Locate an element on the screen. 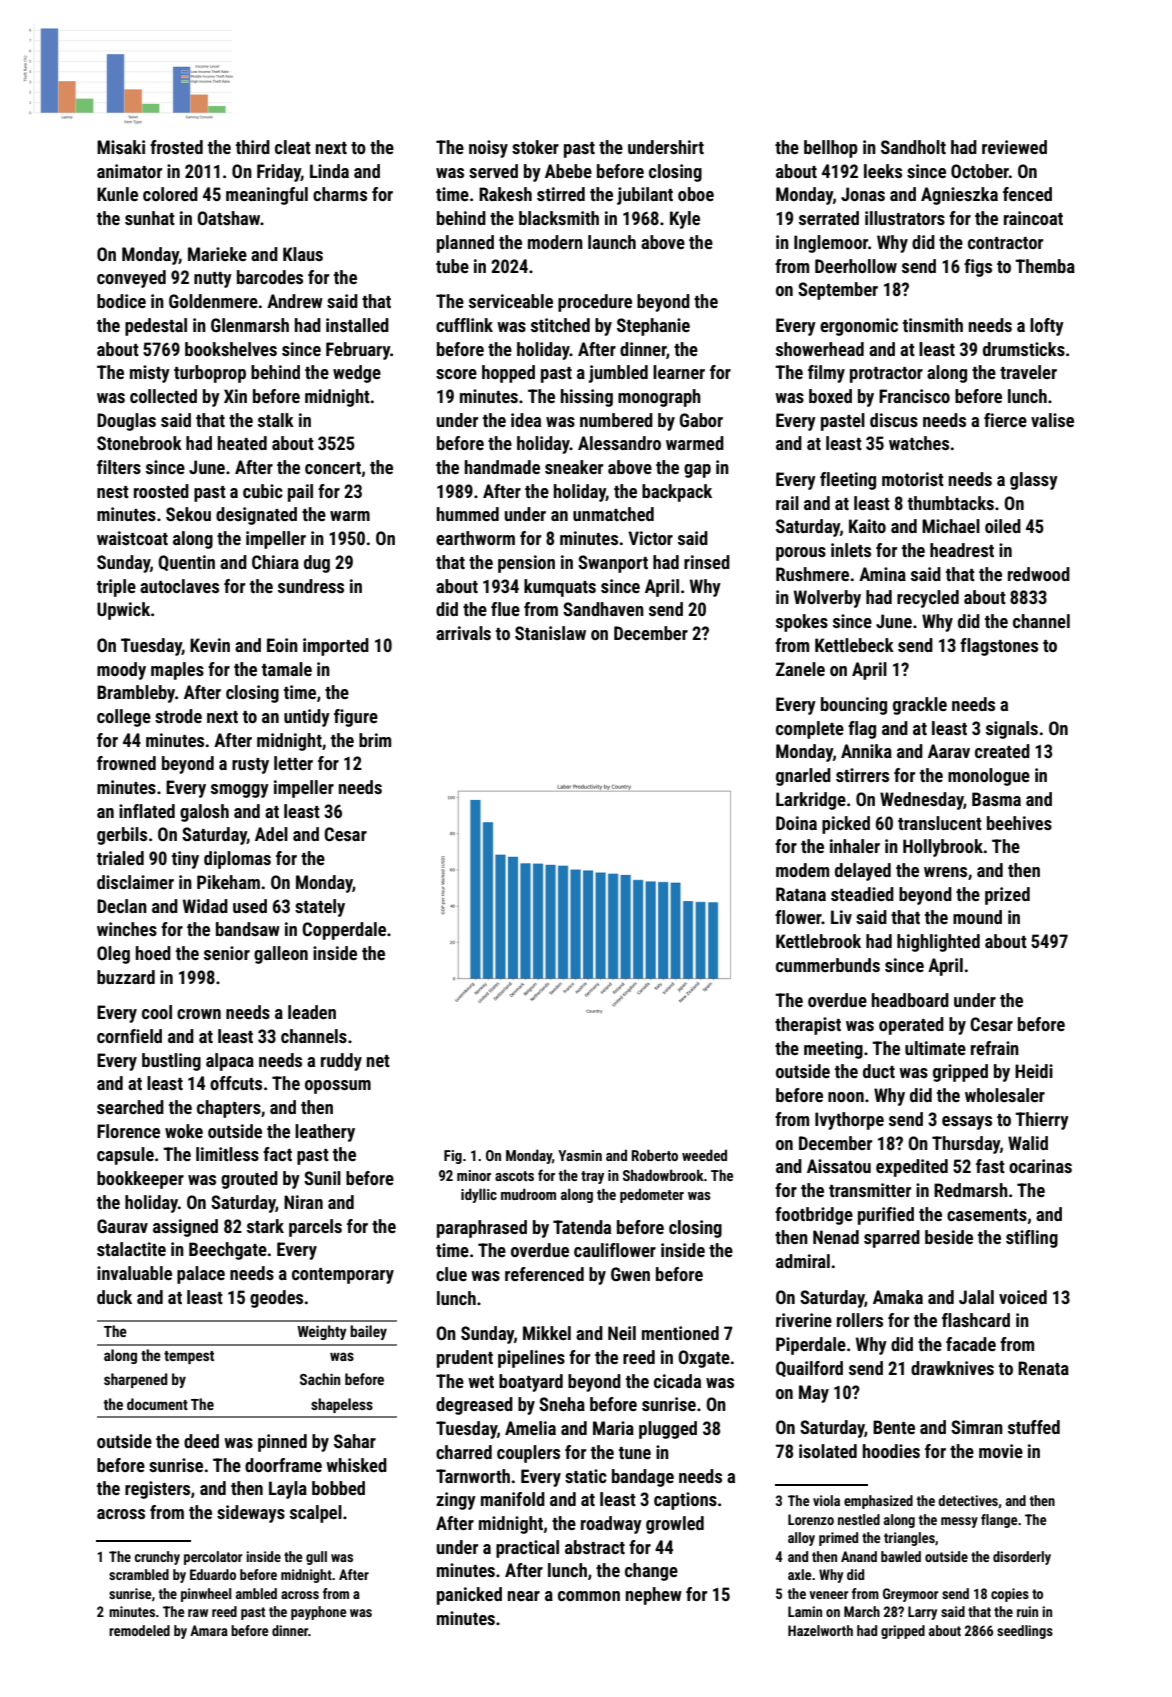 The image size is (1172, 1697). Oatshaw is located at coordinates (229, 218).
